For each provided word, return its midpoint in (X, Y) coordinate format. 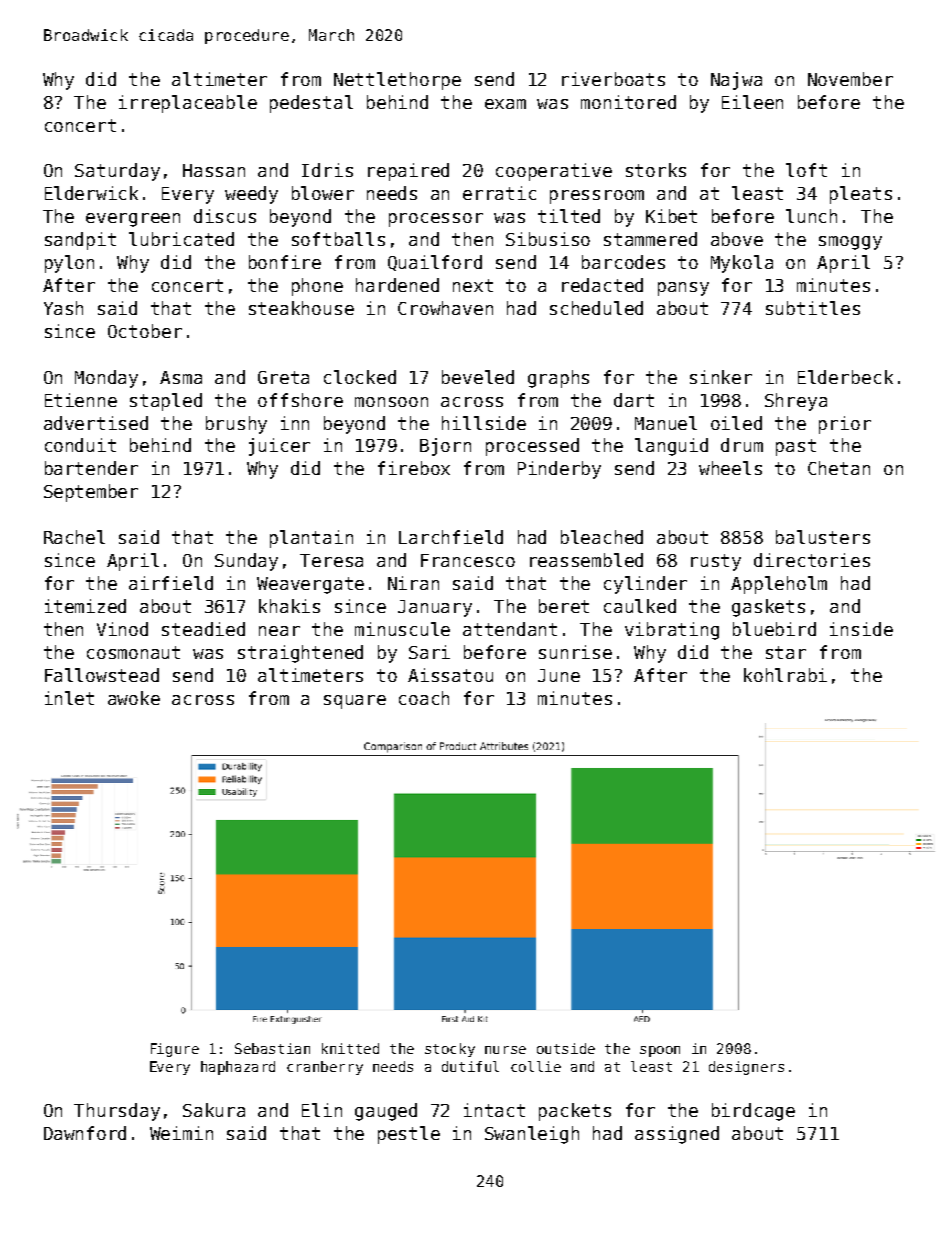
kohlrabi (785, 675)
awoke (134, 698)
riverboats (613, 79)
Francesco (468, 560)
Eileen (752, 102)
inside (861, 629)
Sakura (214, 1110)
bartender (91, 468)
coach (424, 698)
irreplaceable (188, 104)
